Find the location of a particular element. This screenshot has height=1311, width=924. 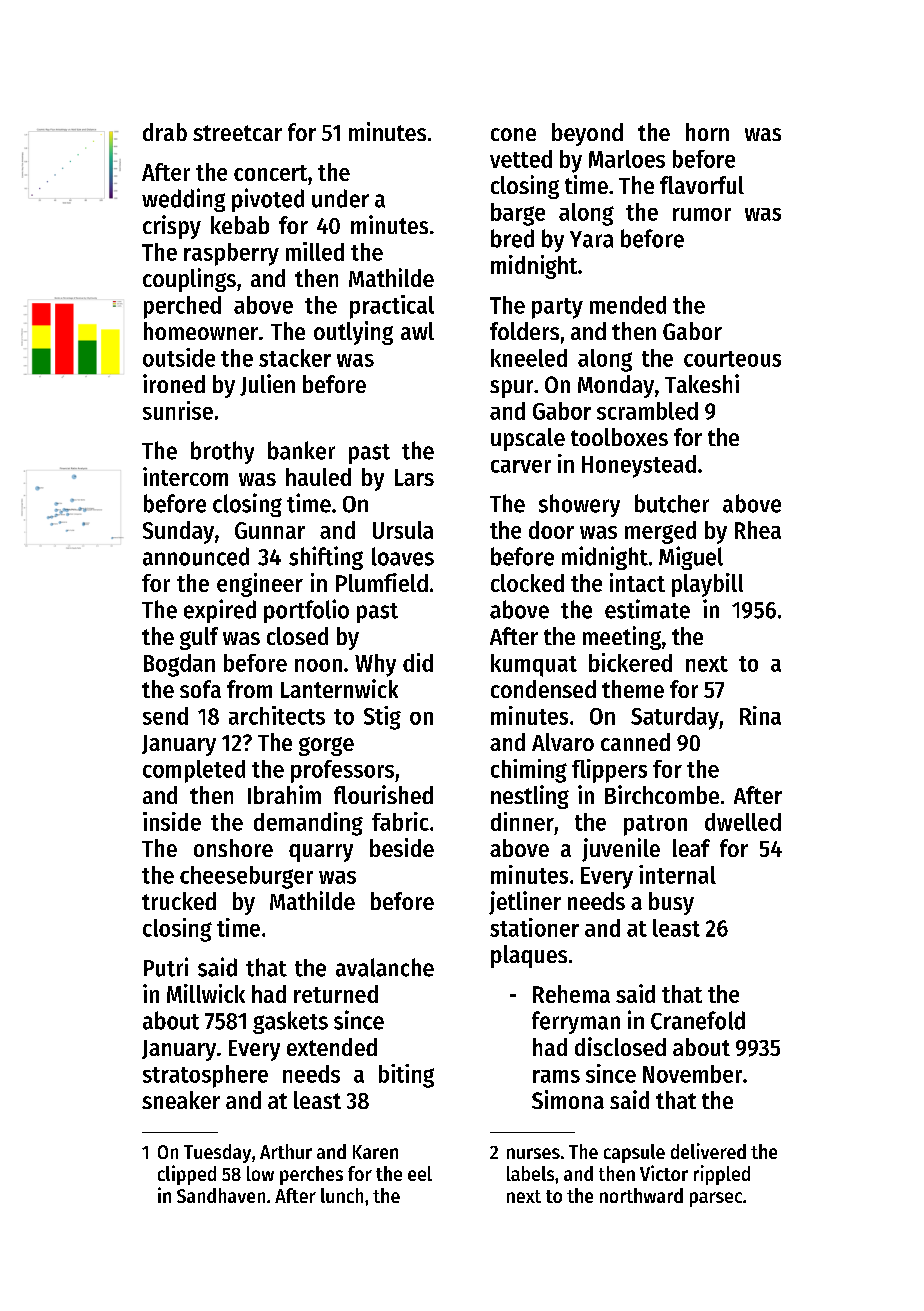

vetted is located at coordinates (521, 159).
